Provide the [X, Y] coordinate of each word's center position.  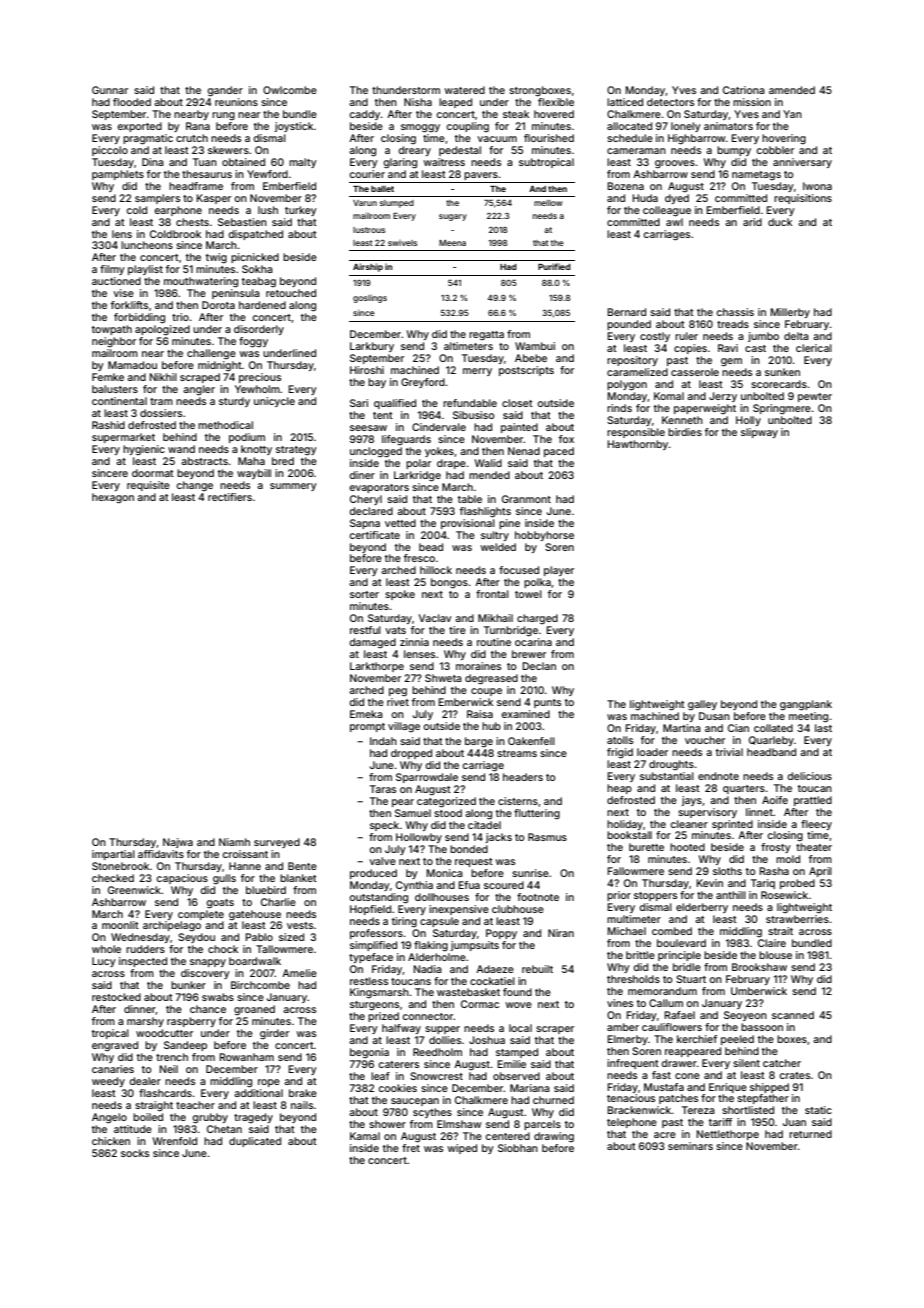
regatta [486, 335]
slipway [759, 433]
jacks [499, 838]
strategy [296, 450]
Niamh [234, 842]
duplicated [255, 1142]
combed [672, 931]
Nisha [418, 102]
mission [752, 102]
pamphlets [118, 175]
